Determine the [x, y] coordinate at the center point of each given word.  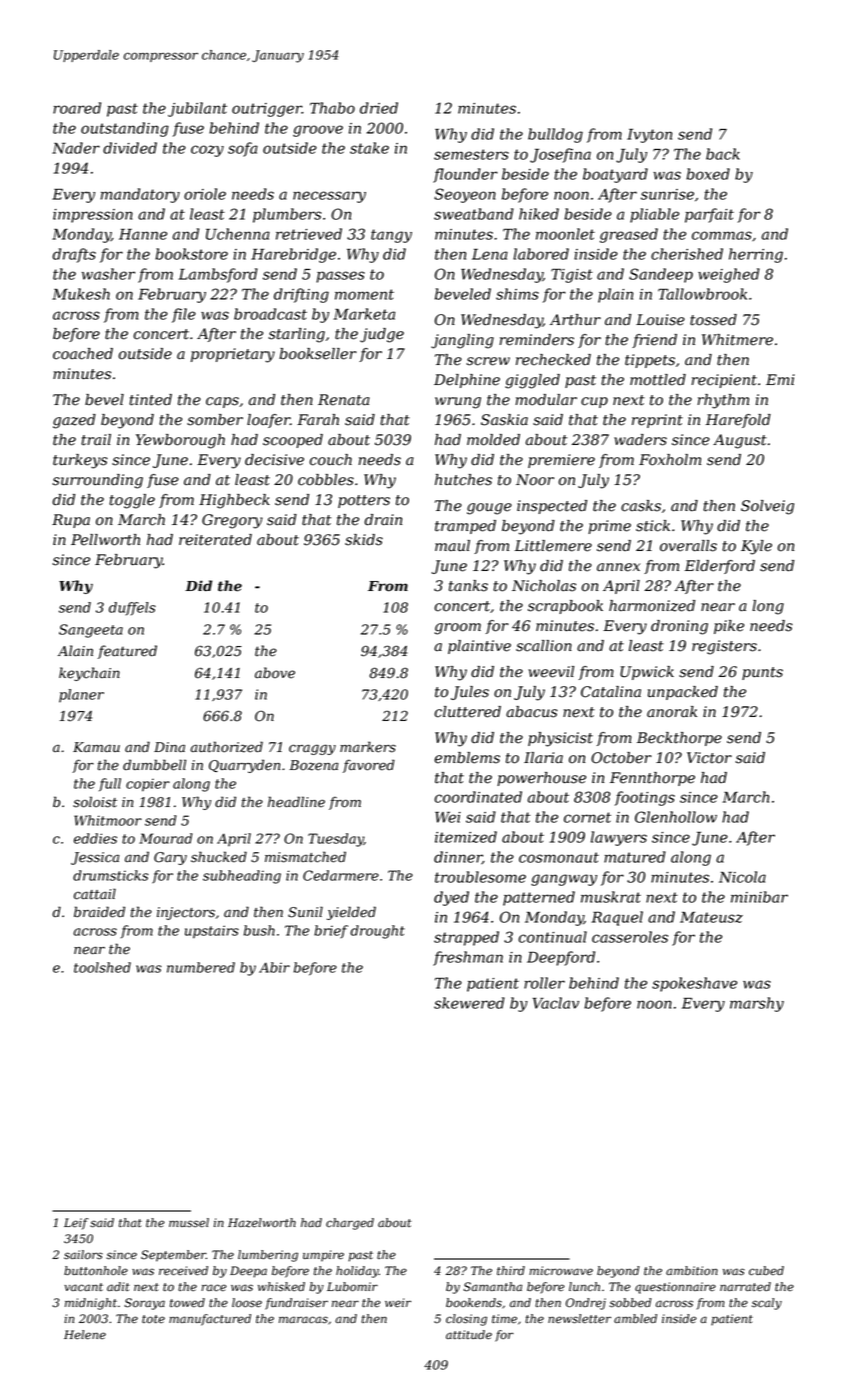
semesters [471, 154]
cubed [766, 1271]
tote [153, 1319]
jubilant [197, 109]
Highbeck [234, 501]
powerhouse [541, 779]
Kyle [756, 547]
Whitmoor [108, 820]
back [723, 154]
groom [458, 629]
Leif [76, 1224]
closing [466, 1320]
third [511, 1271]
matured [635, 857]
